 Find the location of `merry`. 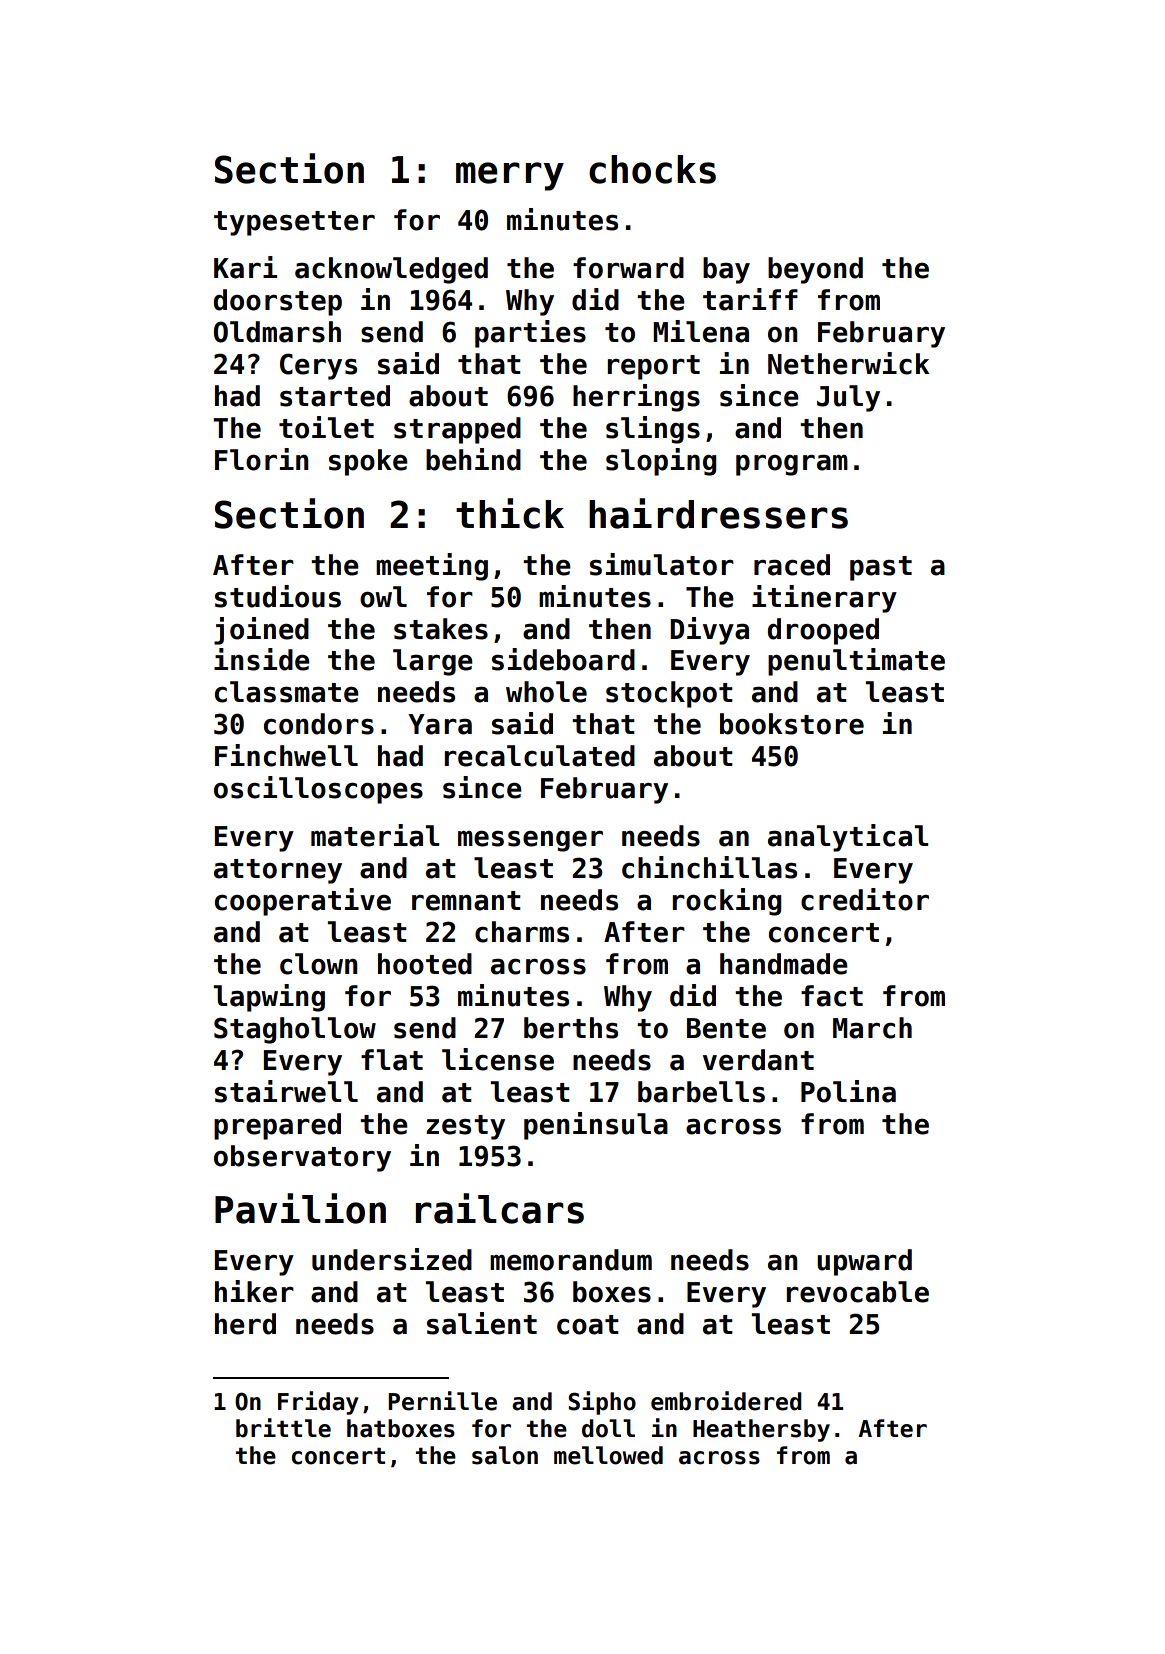

merry is located at coordinates (510, 176).
